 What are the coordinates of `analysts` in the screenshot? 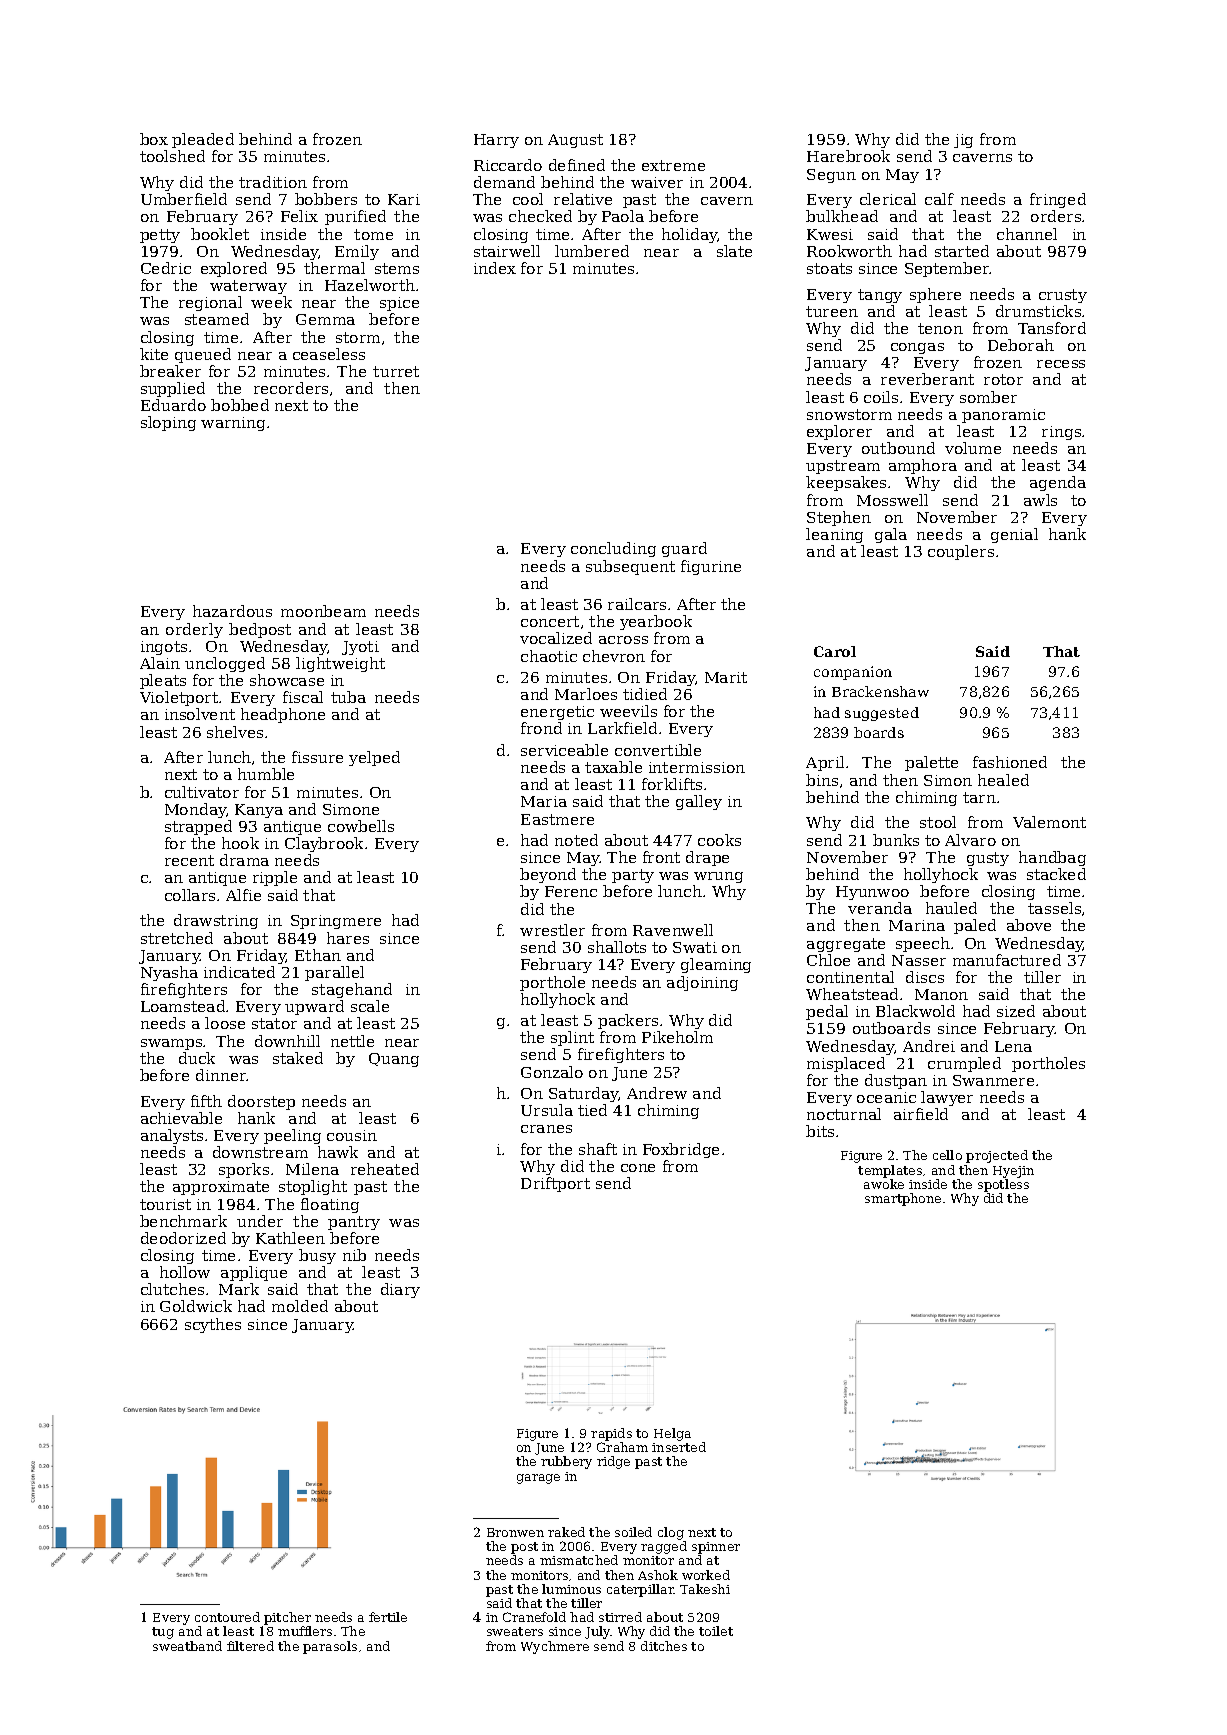 It's located at (172, 1136).
